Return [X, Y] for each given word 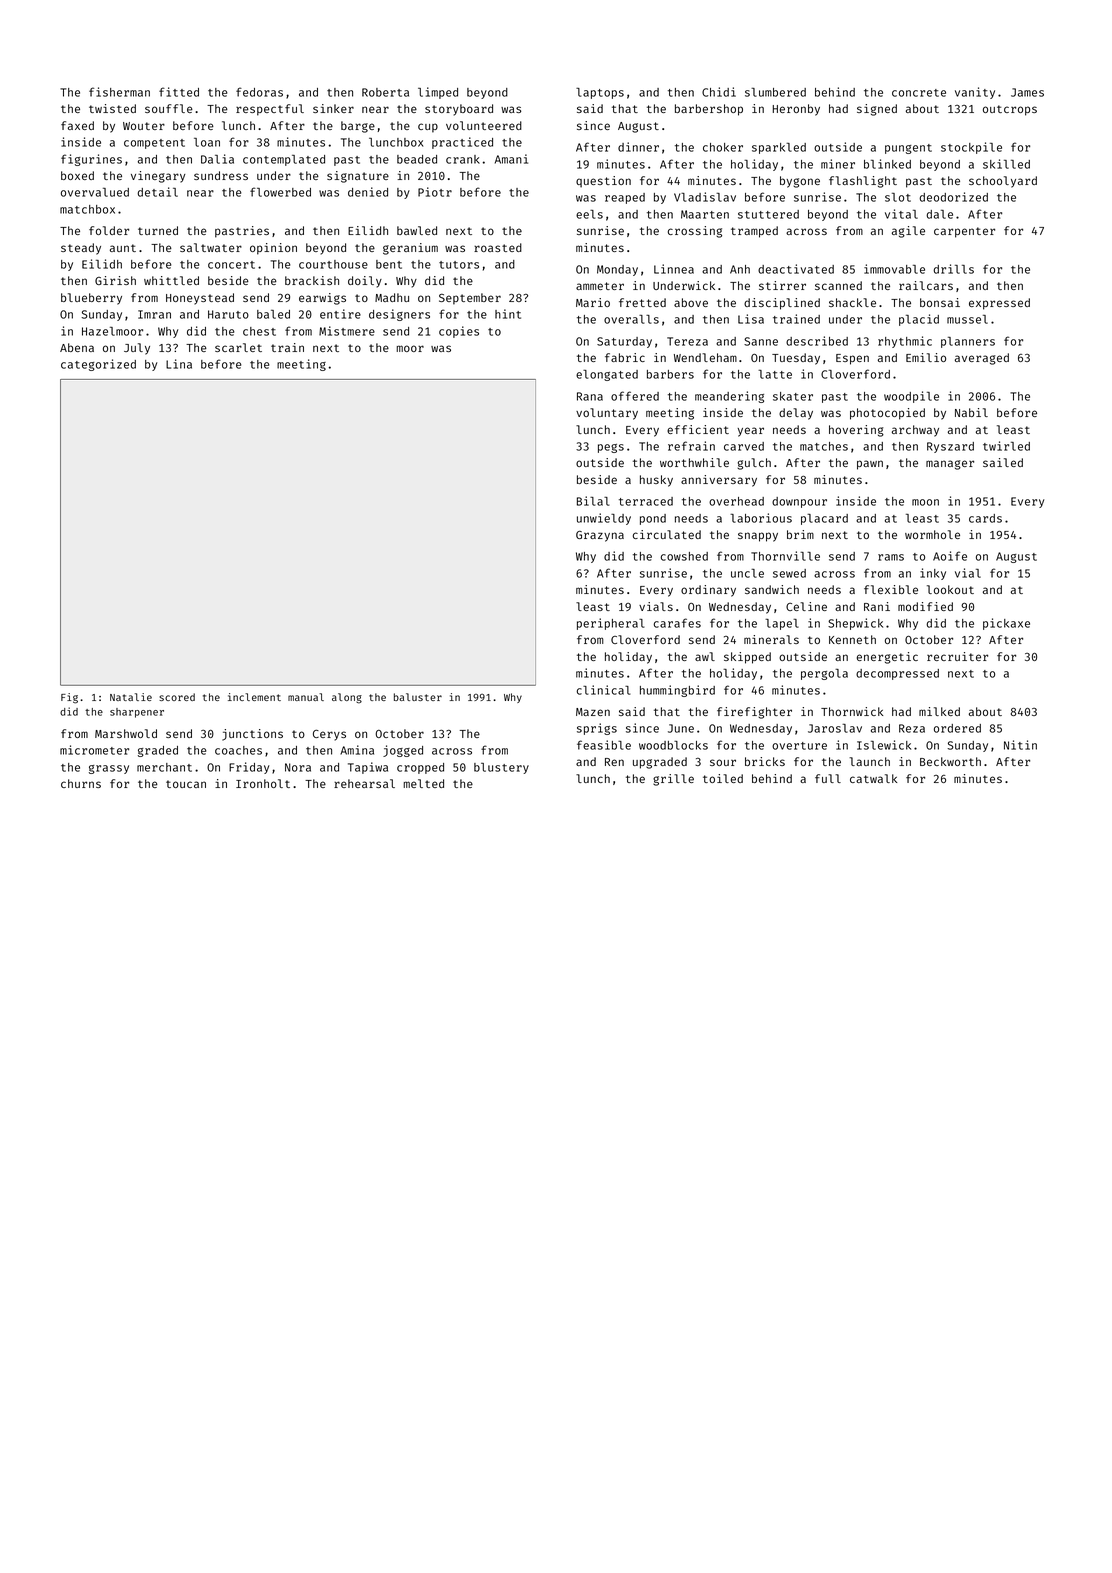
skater [793, 396]
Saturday [624, 342]
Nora [298, 767]
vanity [975, 93]
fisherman [119, 92]
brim [800, 534]
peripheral [611, 624]
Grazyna [600, 536]
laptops [600, 93]
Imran [154, 314]
